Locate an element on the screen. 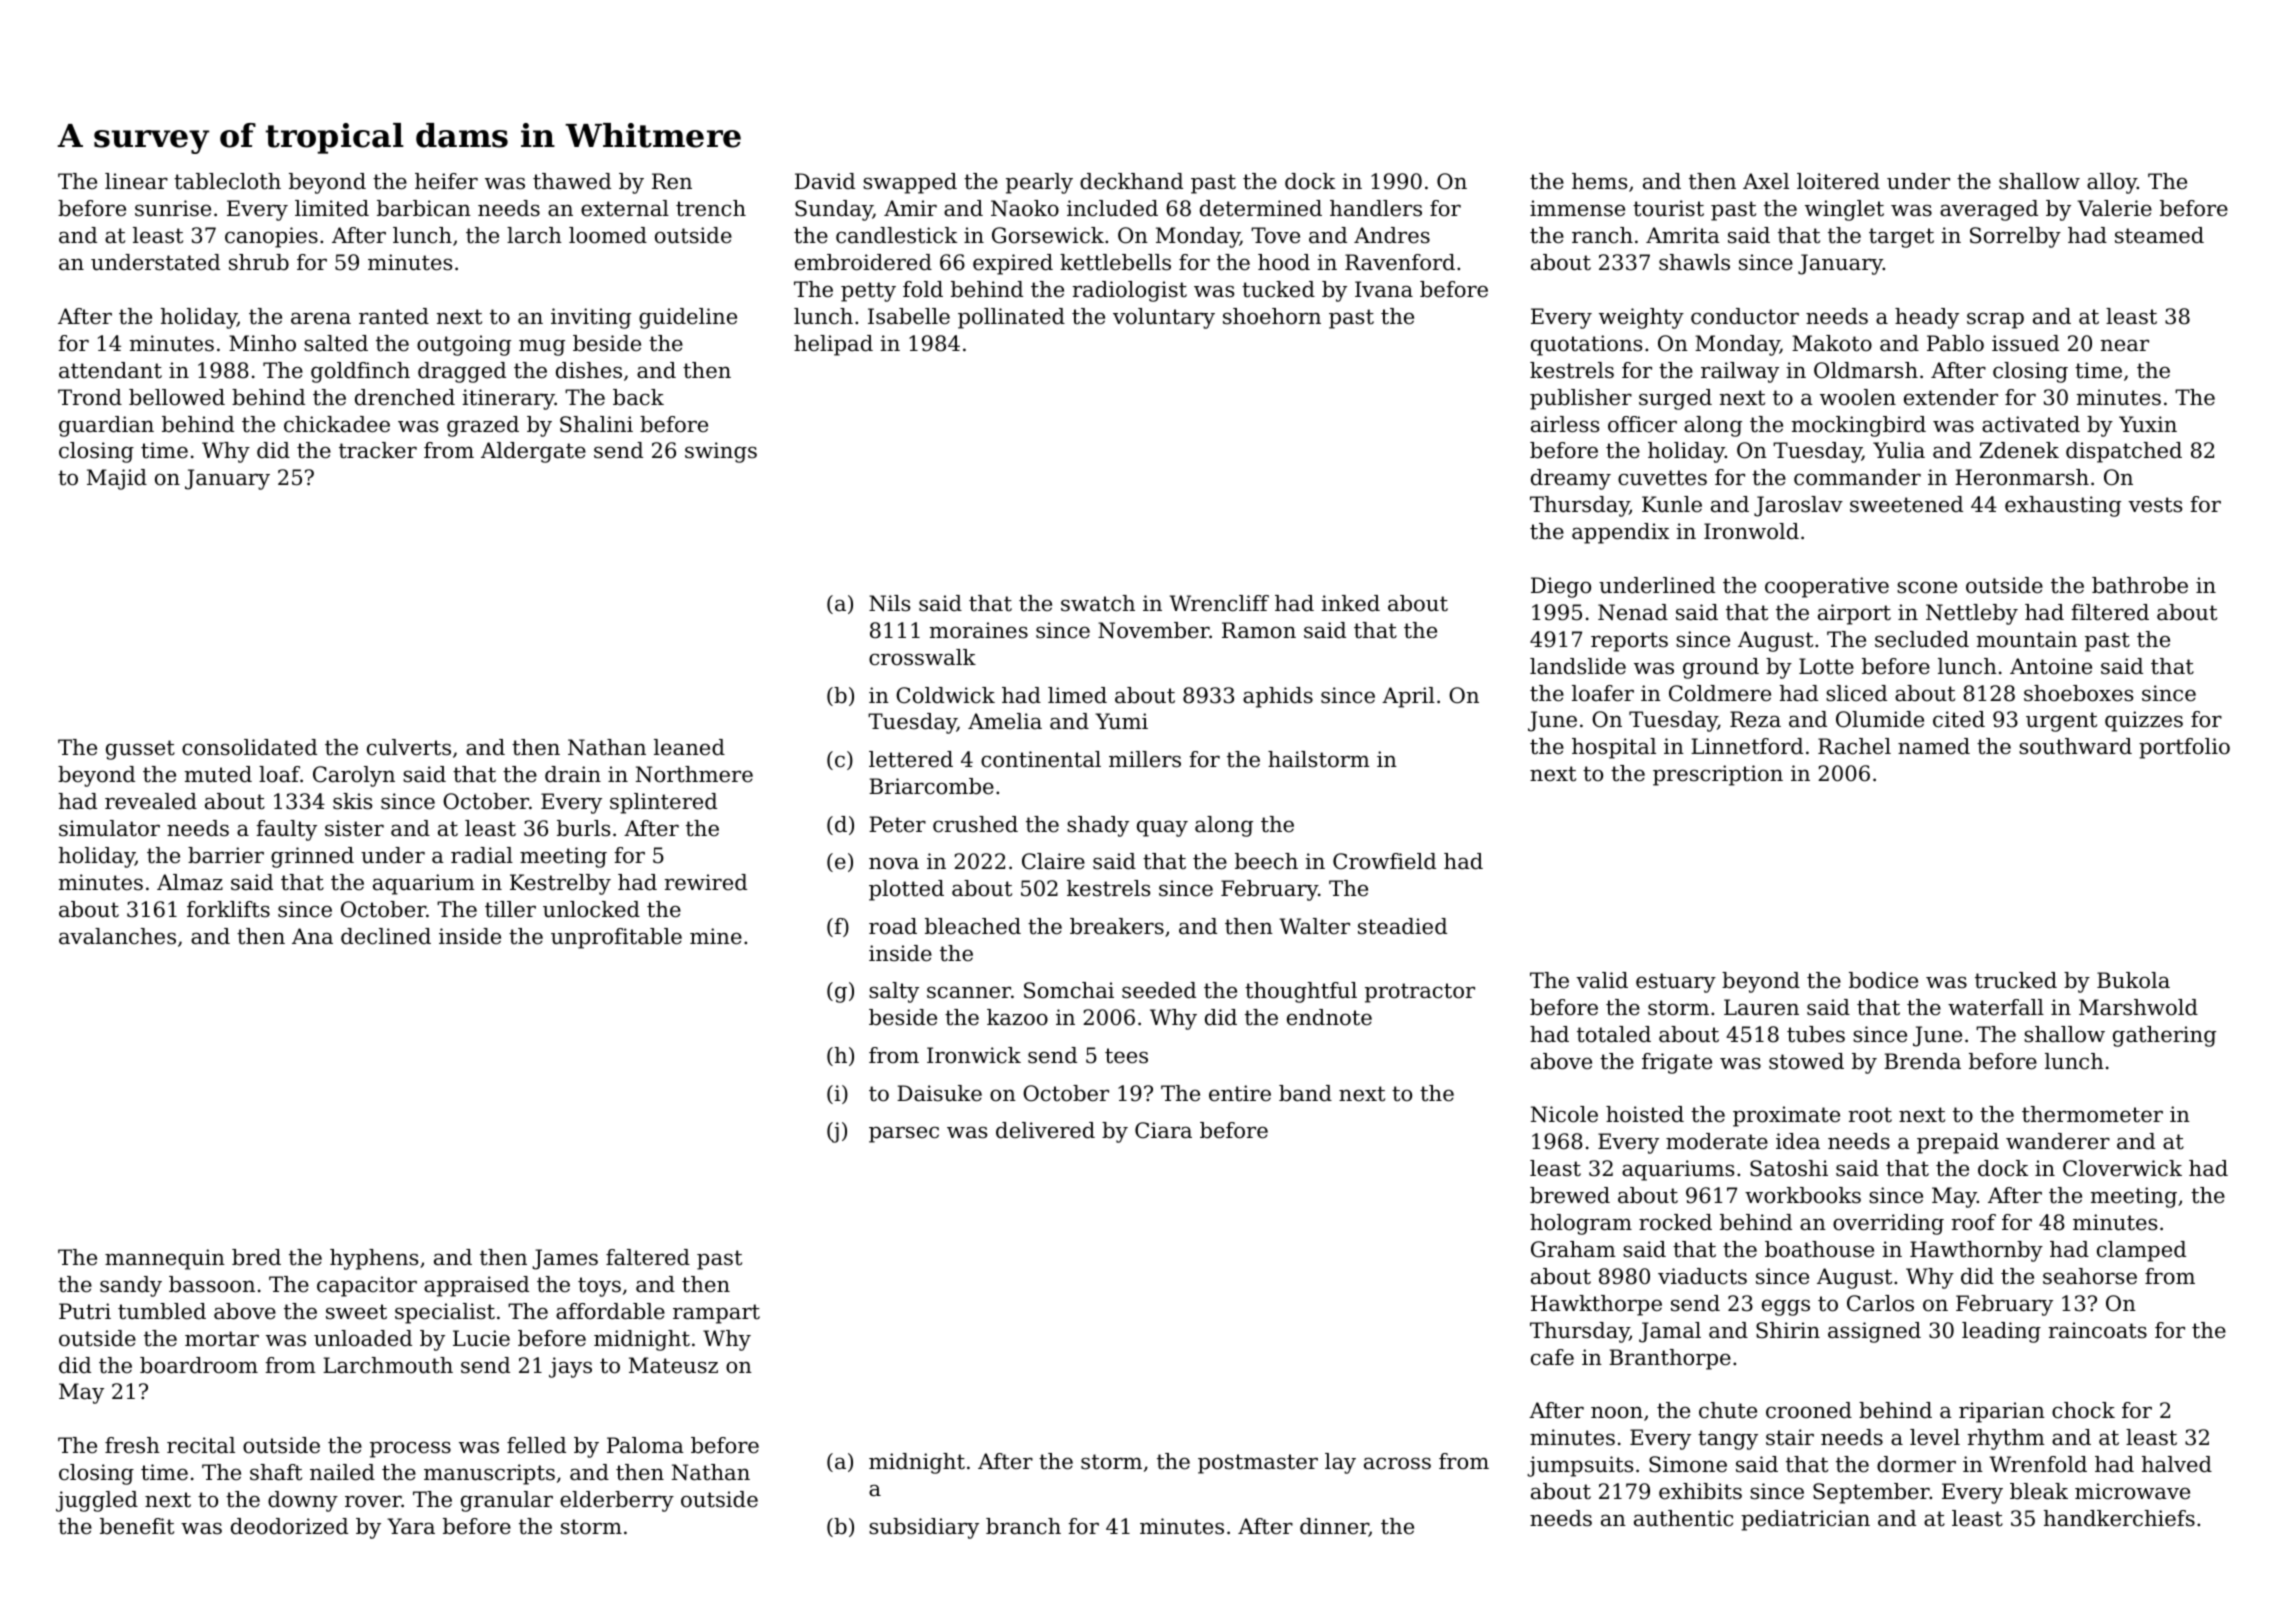  Yara is located at coordinates (411, 1526).
